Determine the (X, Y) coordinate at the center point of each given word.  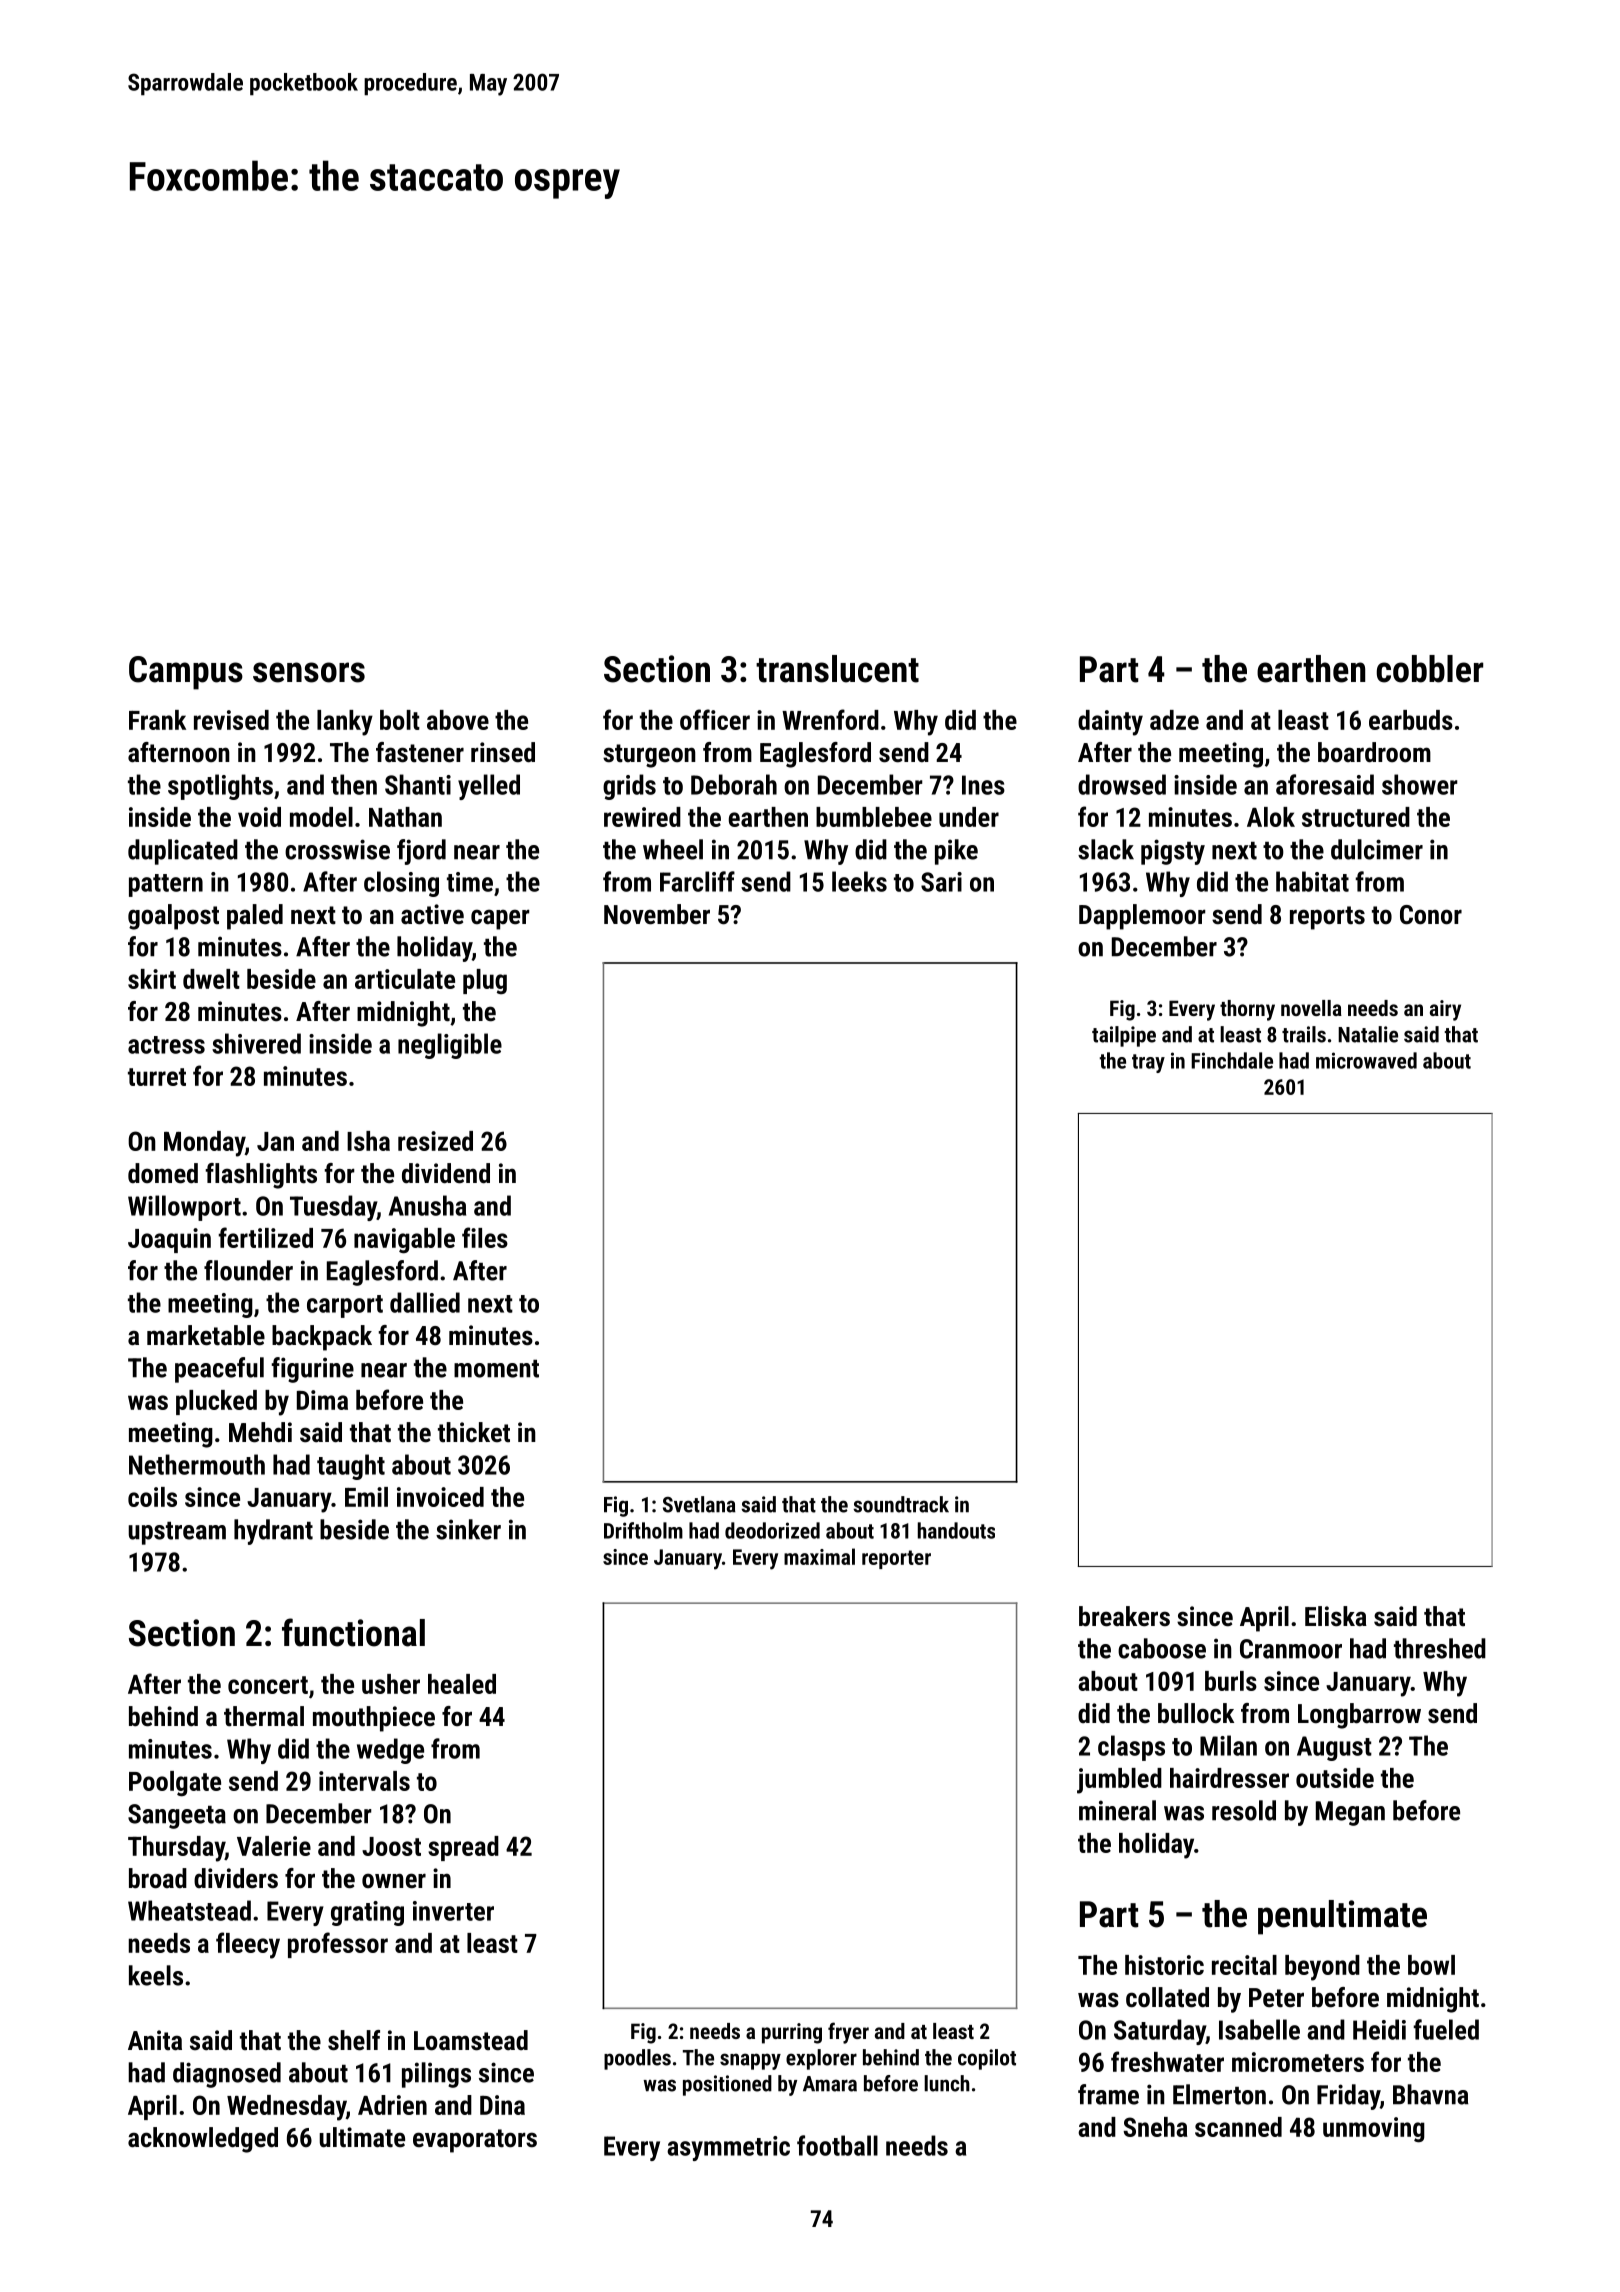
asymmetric (728, 2148)
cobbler (1430, 669)
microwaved (1366, 1060)
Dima (322, 1400)
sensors (309, 672)
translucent (837, 669)
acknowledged (203, 2140)
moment (496, 1369)
